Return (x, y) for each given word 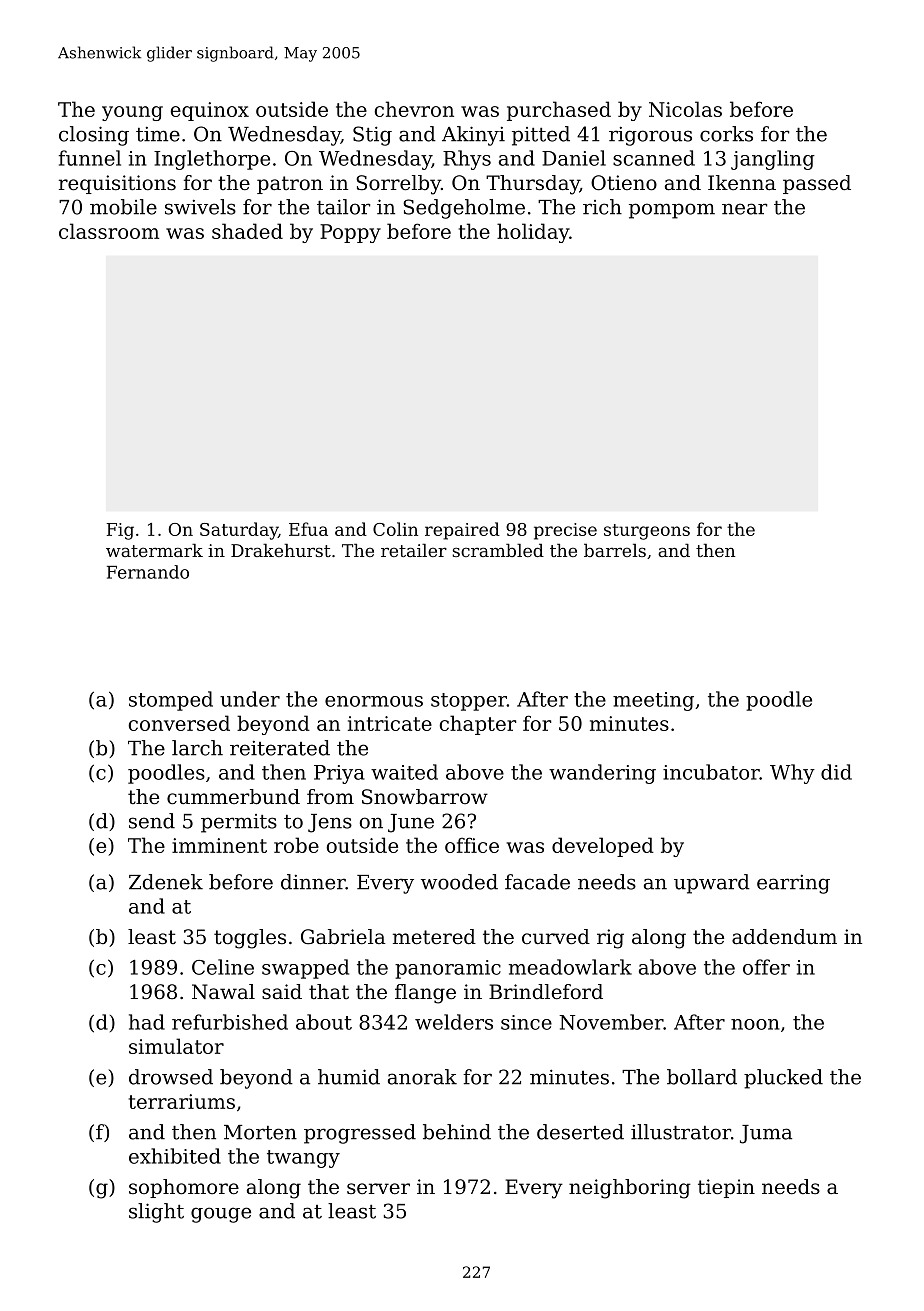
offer (766, 967)
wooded (459, 882)
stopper (469, 702)
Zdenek (166, 882)
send (152, 821)
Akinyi (473, 136)
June (411, 823)
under (250, 699)
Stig (372, 136)
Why (792, 774)
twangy (303, 1159)
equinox (210, 111)
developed (603, 847)
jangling (773, 160)
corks (726, 134)
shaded (247, 231)
